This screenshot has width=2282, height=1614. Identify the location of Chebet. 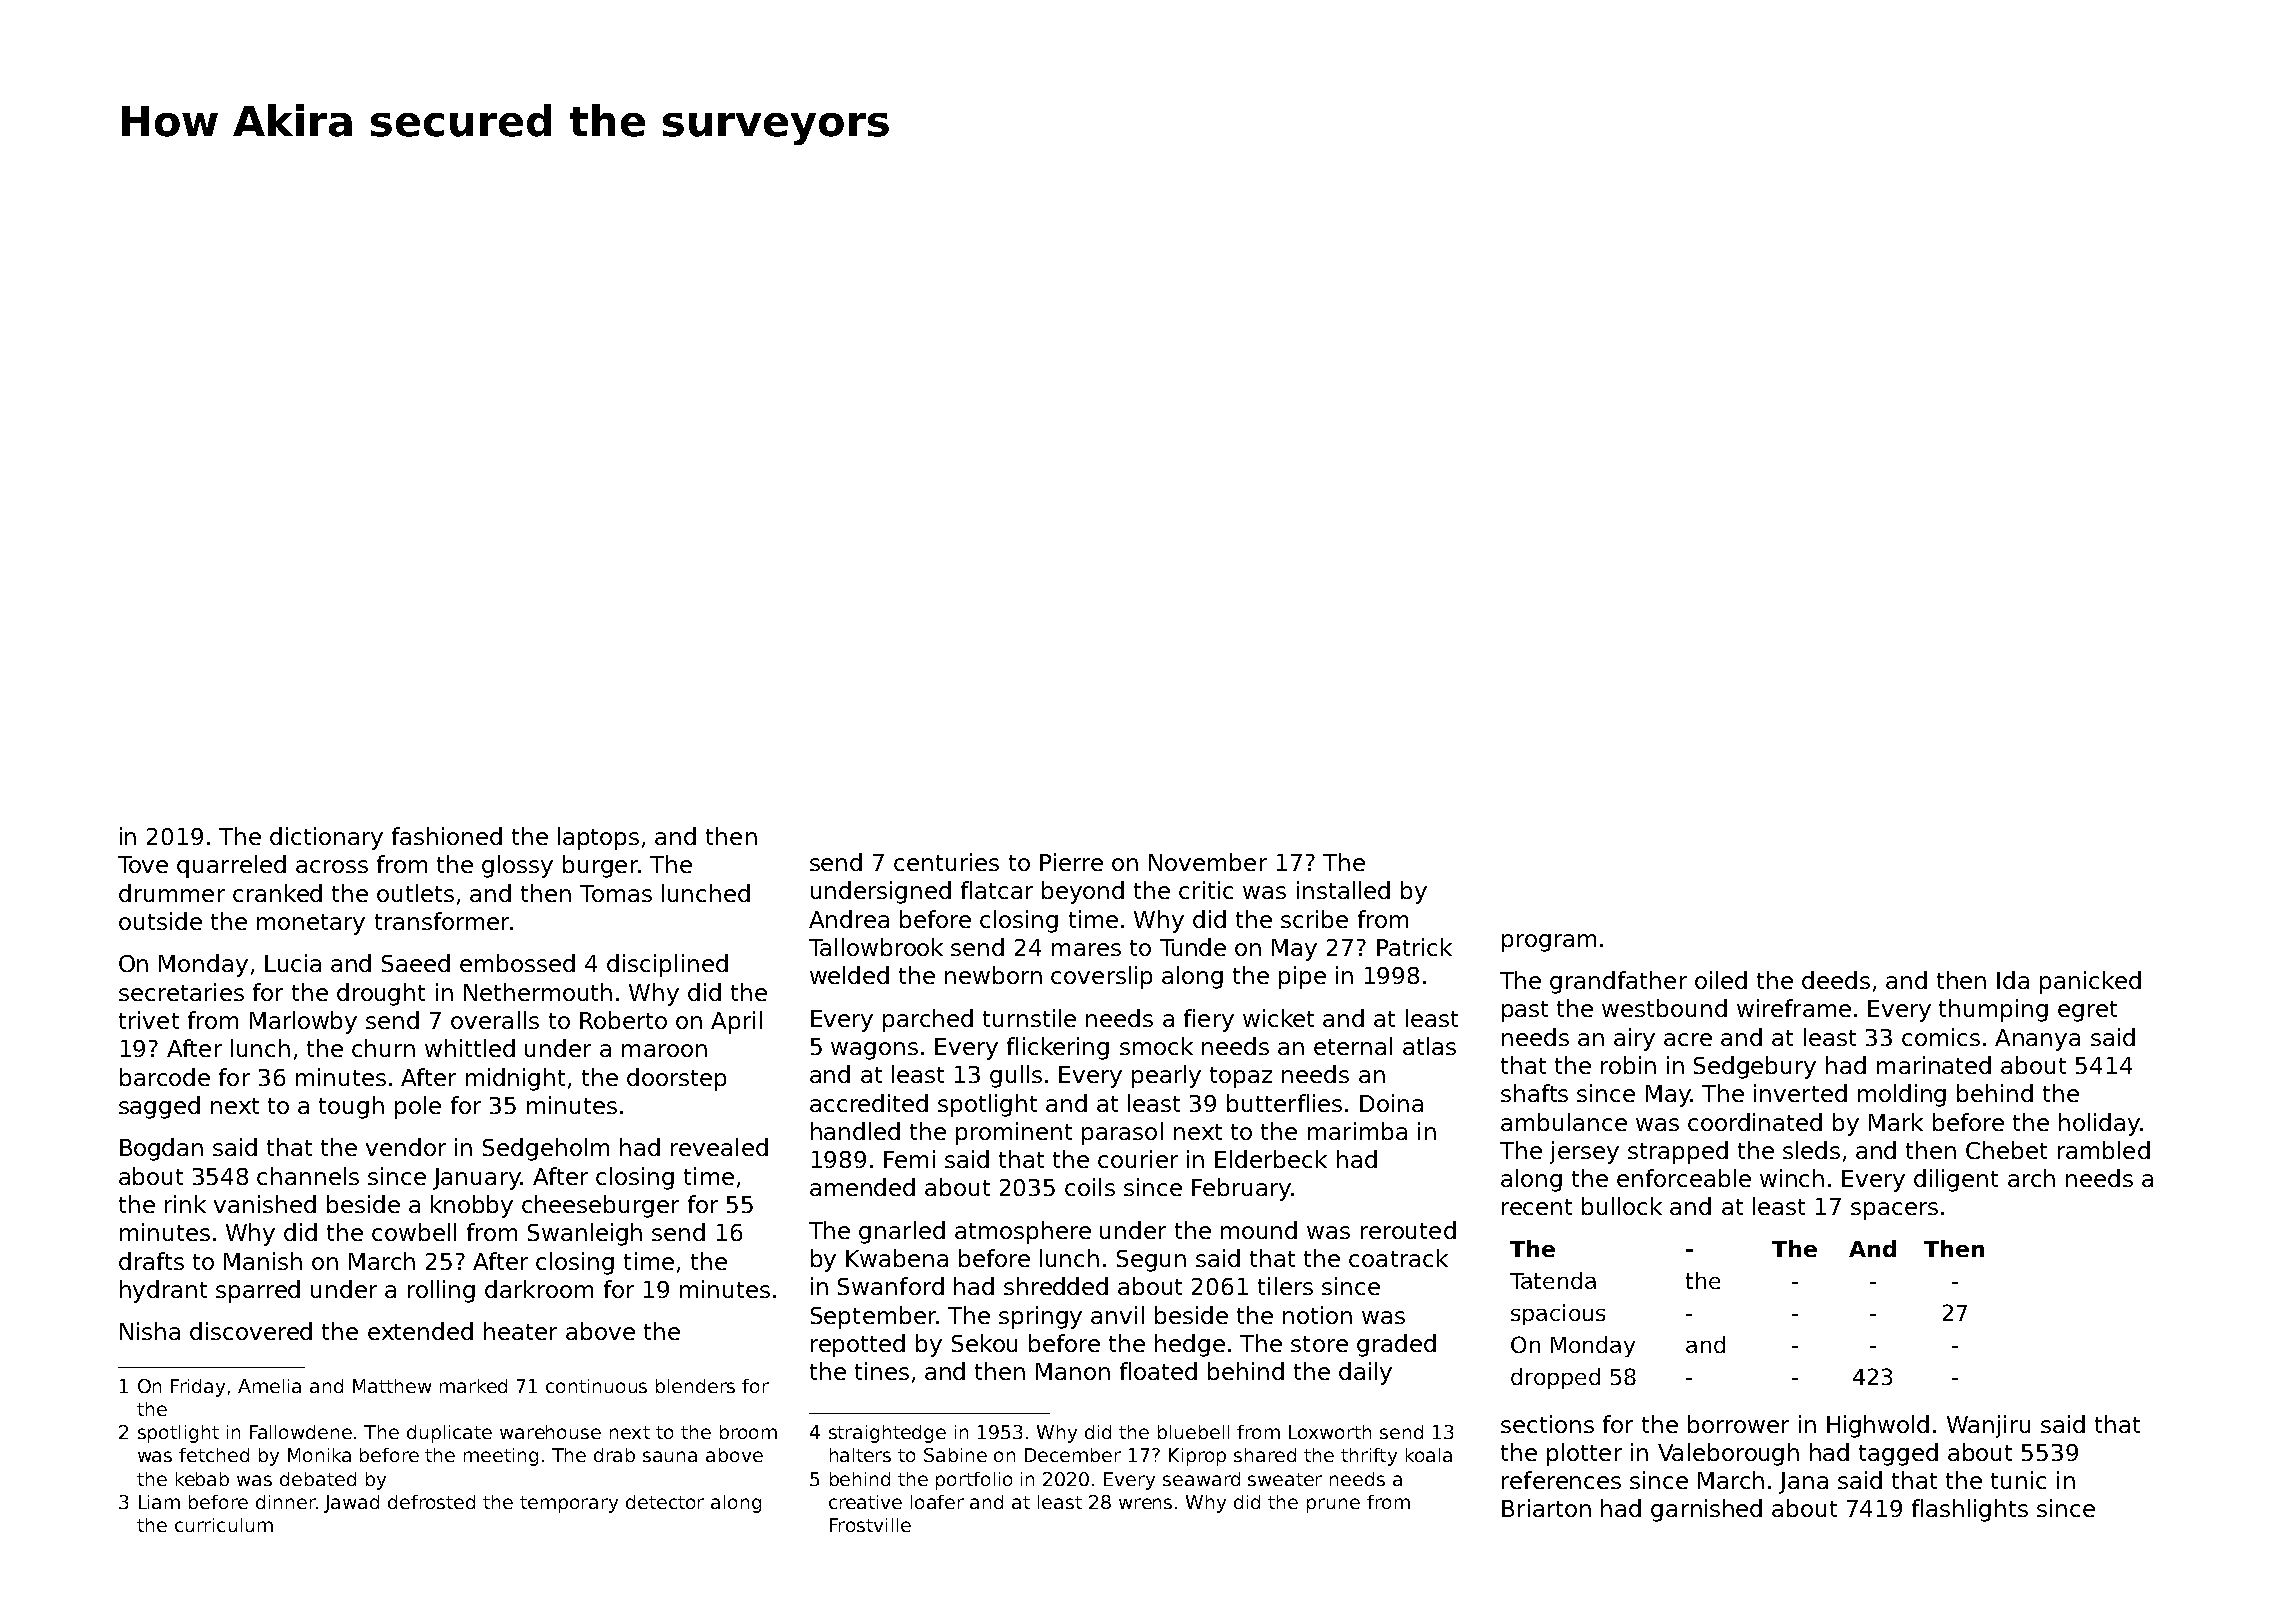
(2006, 1150).
